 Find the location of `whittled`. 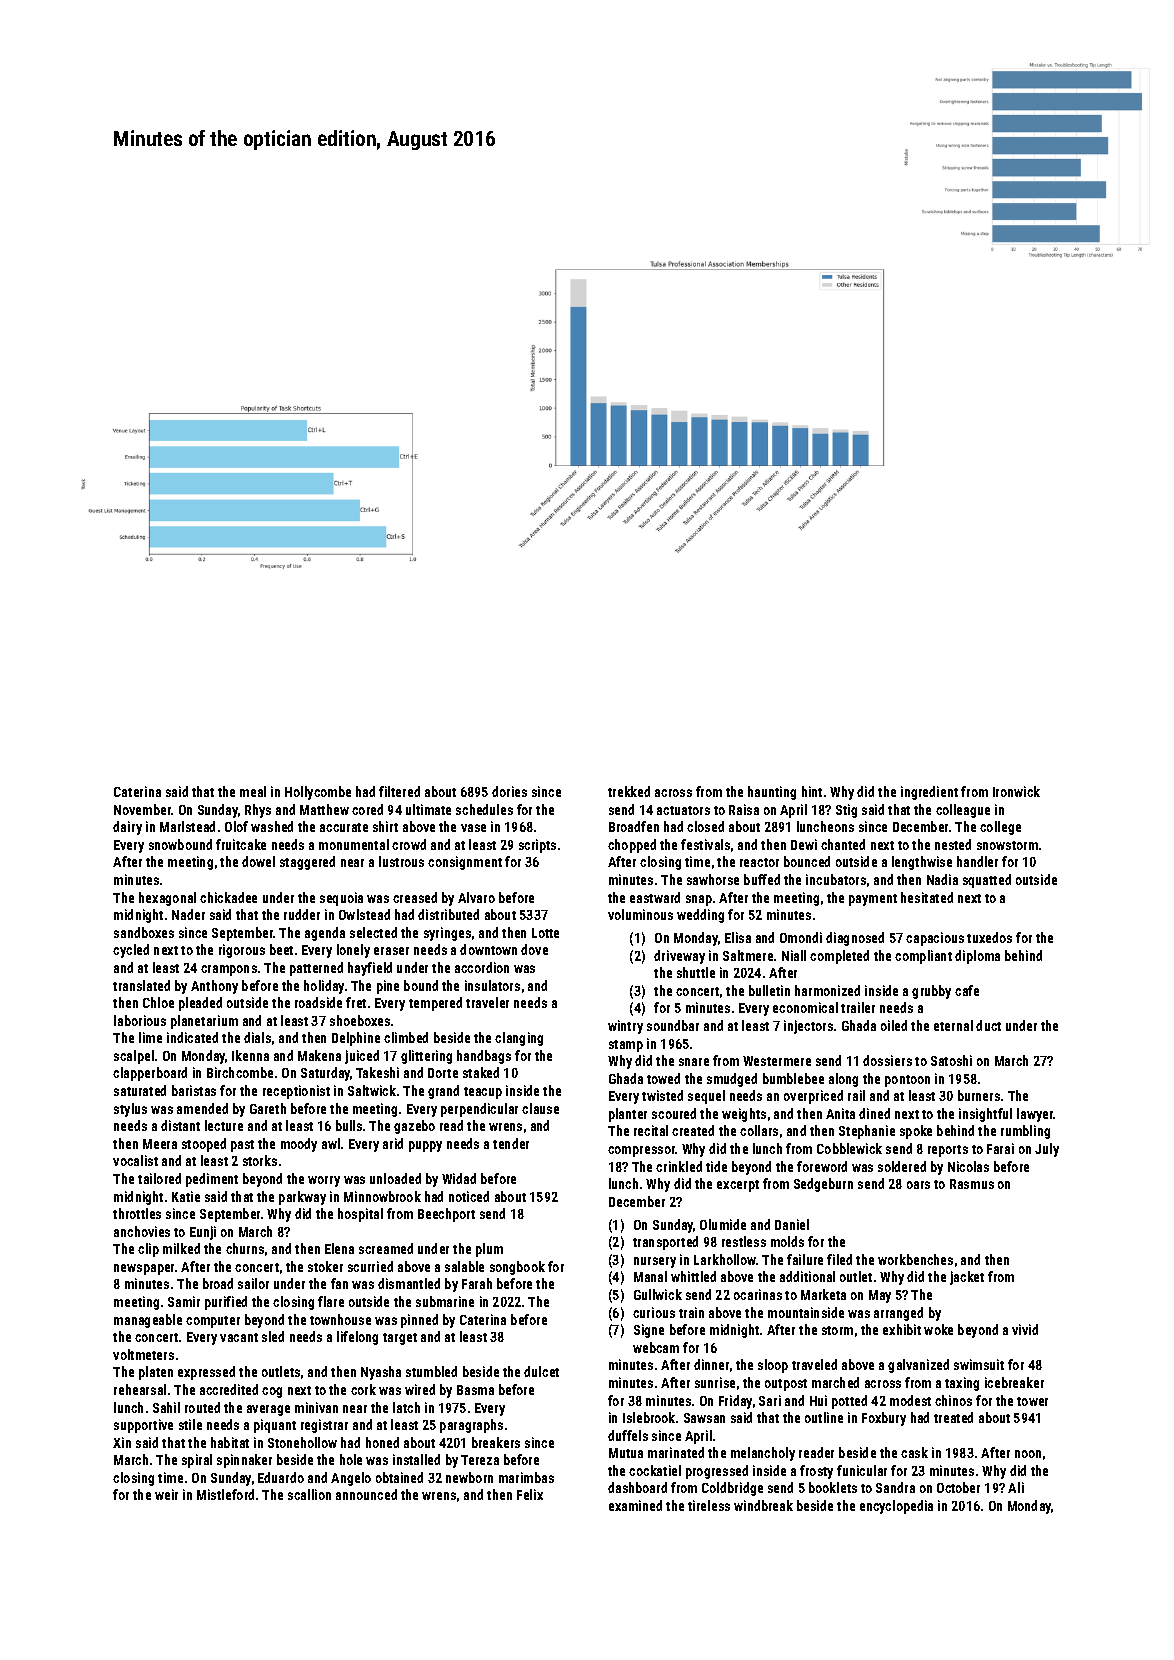

whittled is located at coordinates (693, 1276).
